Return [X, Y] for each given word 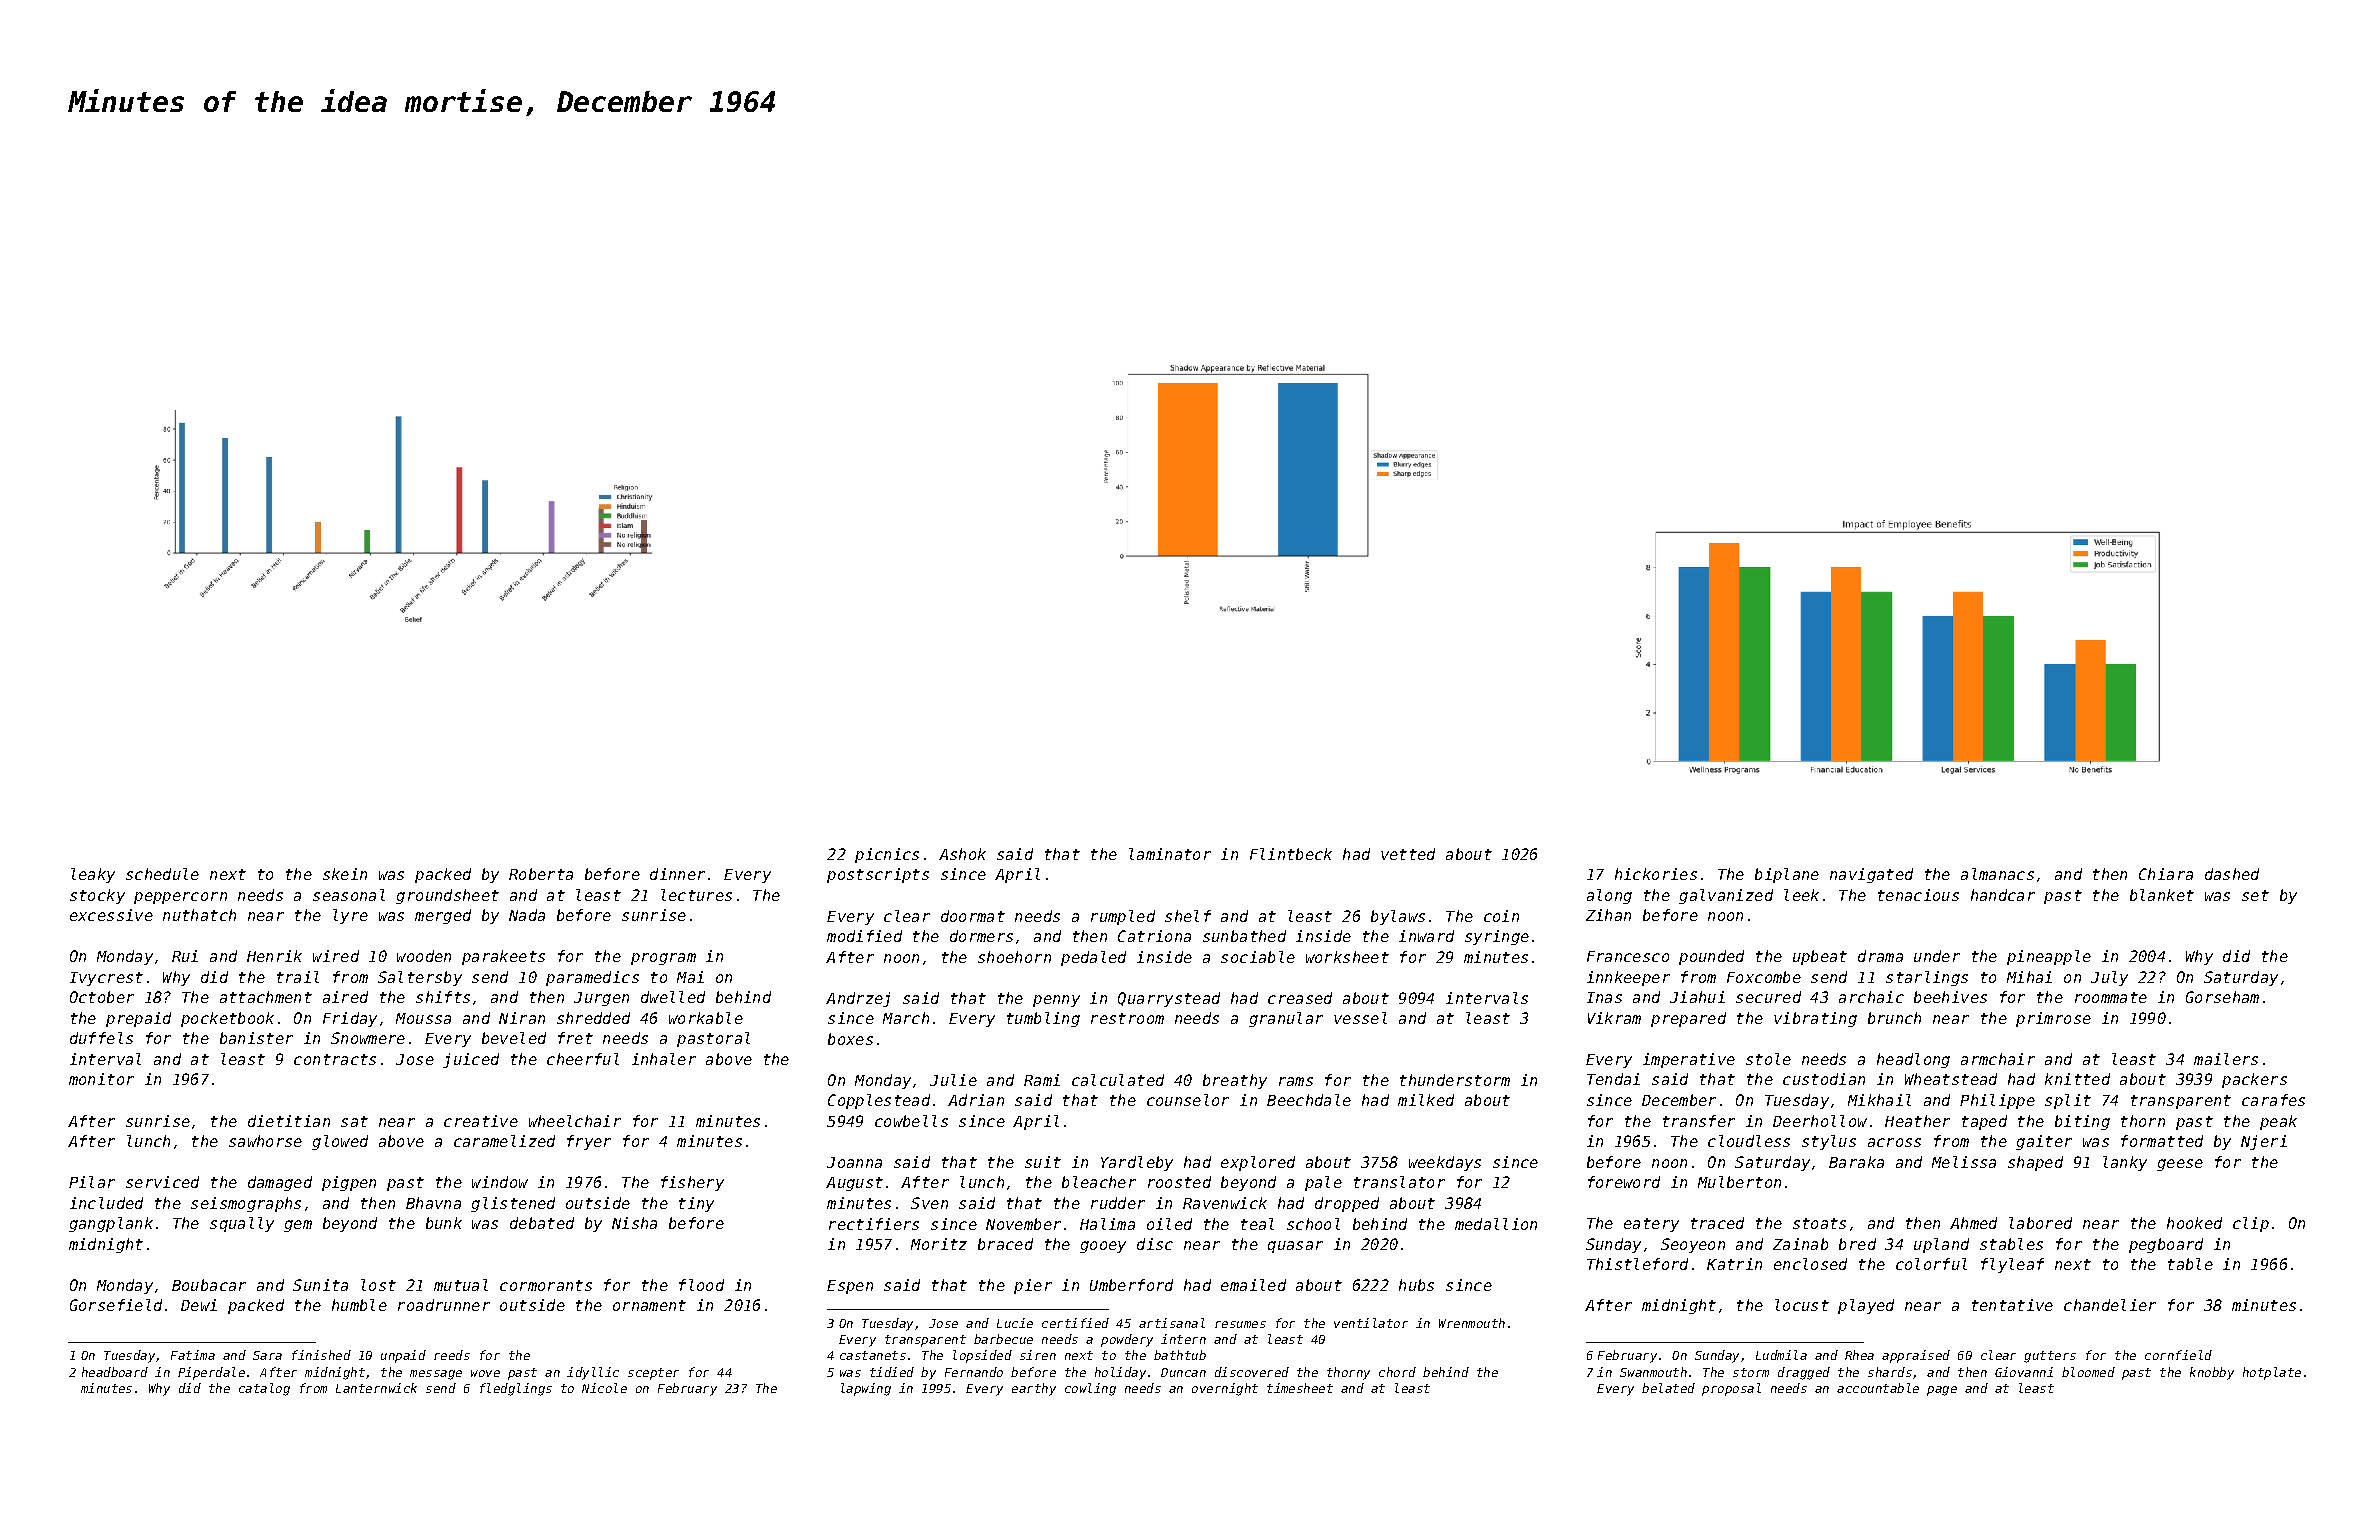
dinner [677, 874]
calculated [1118, 1080]
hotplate [2272, 1373]
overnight [1225, 1389]
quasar [1295, 1247]
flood [701, 1285]
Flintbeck [1291, 854]
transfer [1699, 1121]
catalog [264, 1389]
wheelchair [575, 1121]
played [1866, 1306]
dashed [2232, 874]
